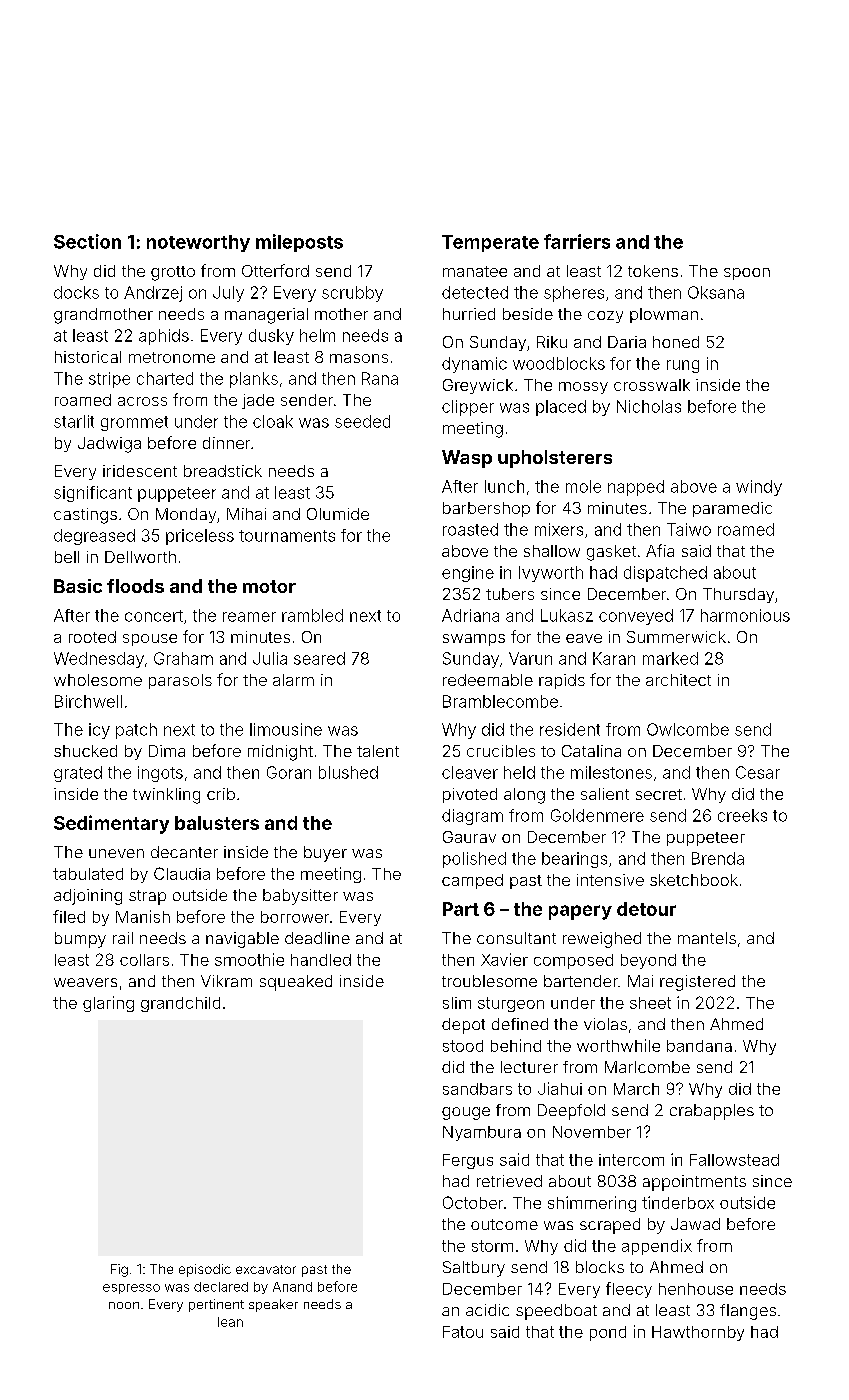 The width and height of the screenshot is (849, 1400). What do you see at coordinates (463, 1332) in the screenshot?
I see `Fatou` at bounding box center [463, 1332].
